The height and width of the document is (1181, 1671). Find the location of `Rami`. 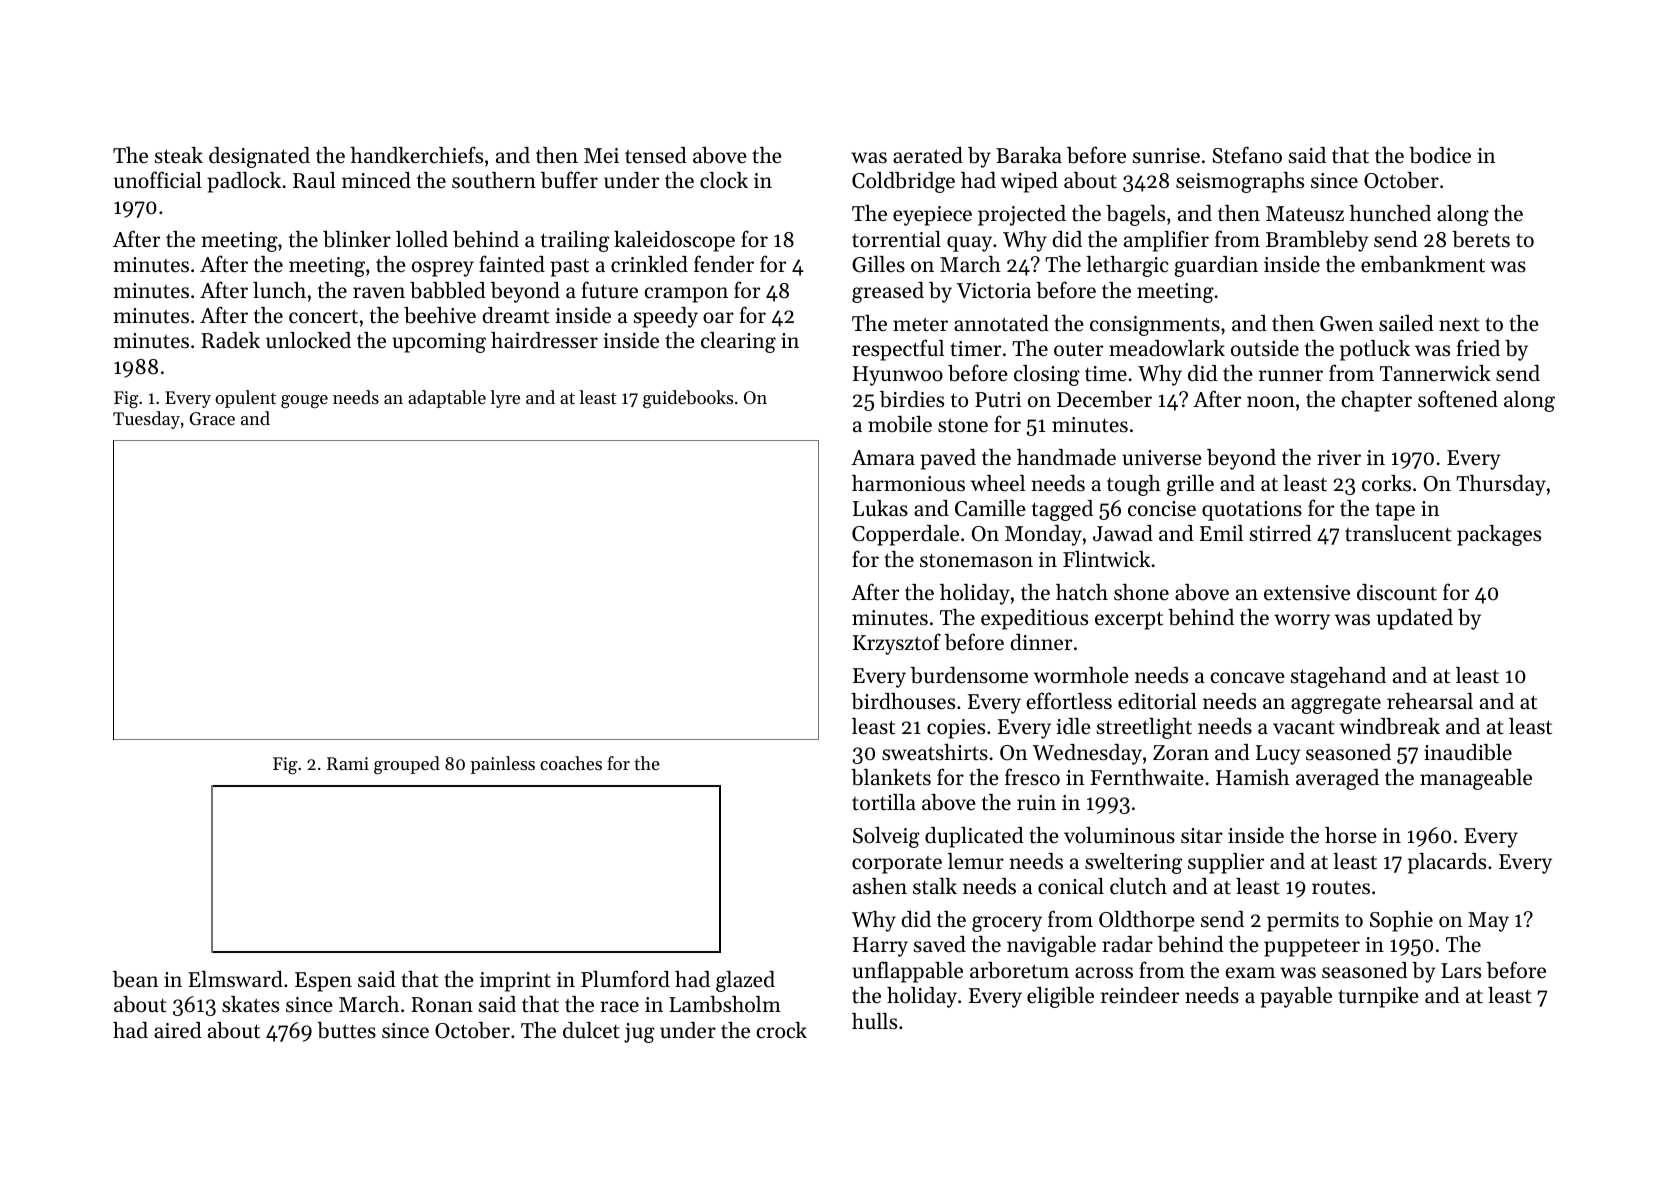

Rami is located at coordinates (348, 763).
